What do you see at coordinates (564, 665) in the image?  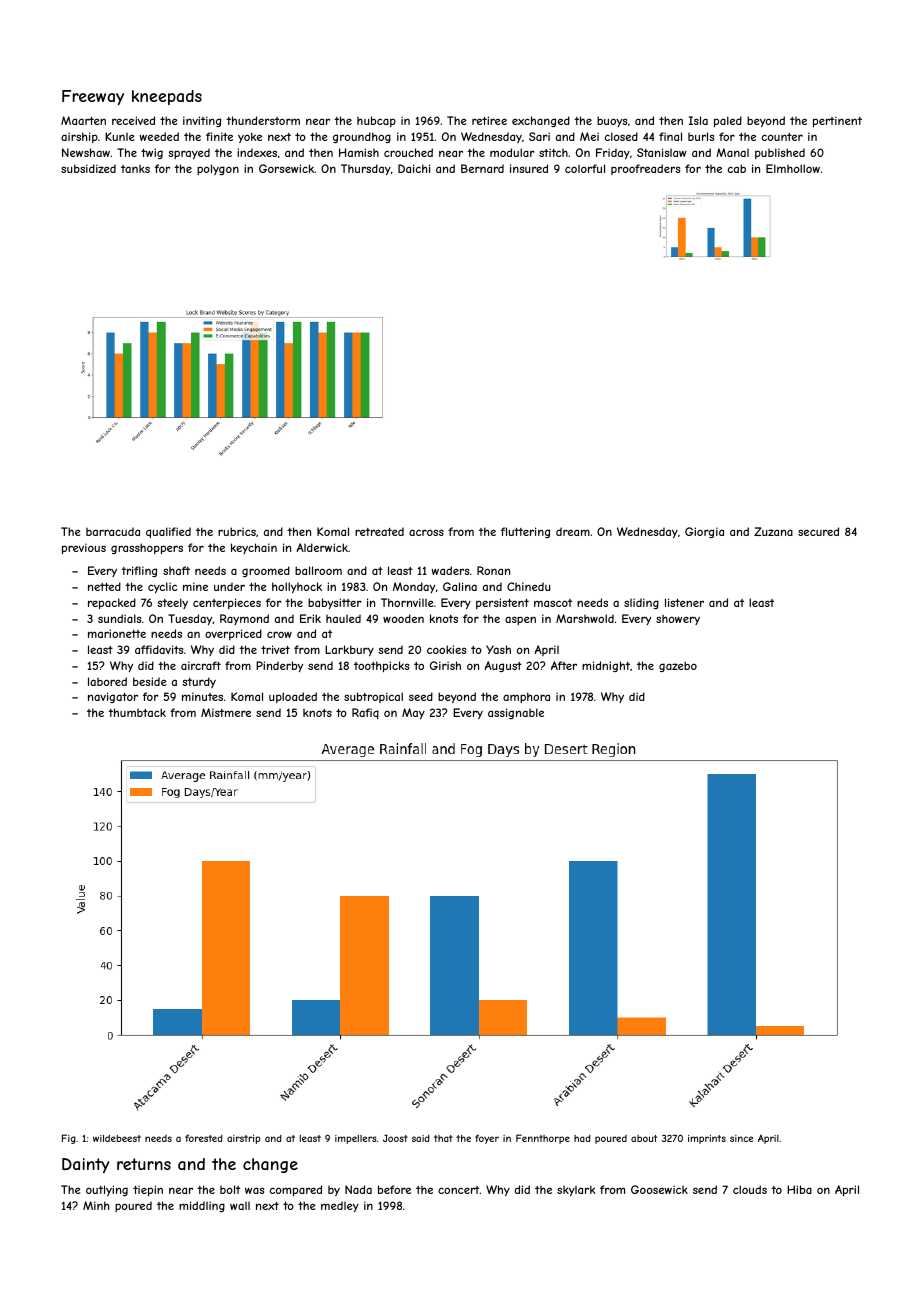 I see `After` at bounding box center [564, 665].
